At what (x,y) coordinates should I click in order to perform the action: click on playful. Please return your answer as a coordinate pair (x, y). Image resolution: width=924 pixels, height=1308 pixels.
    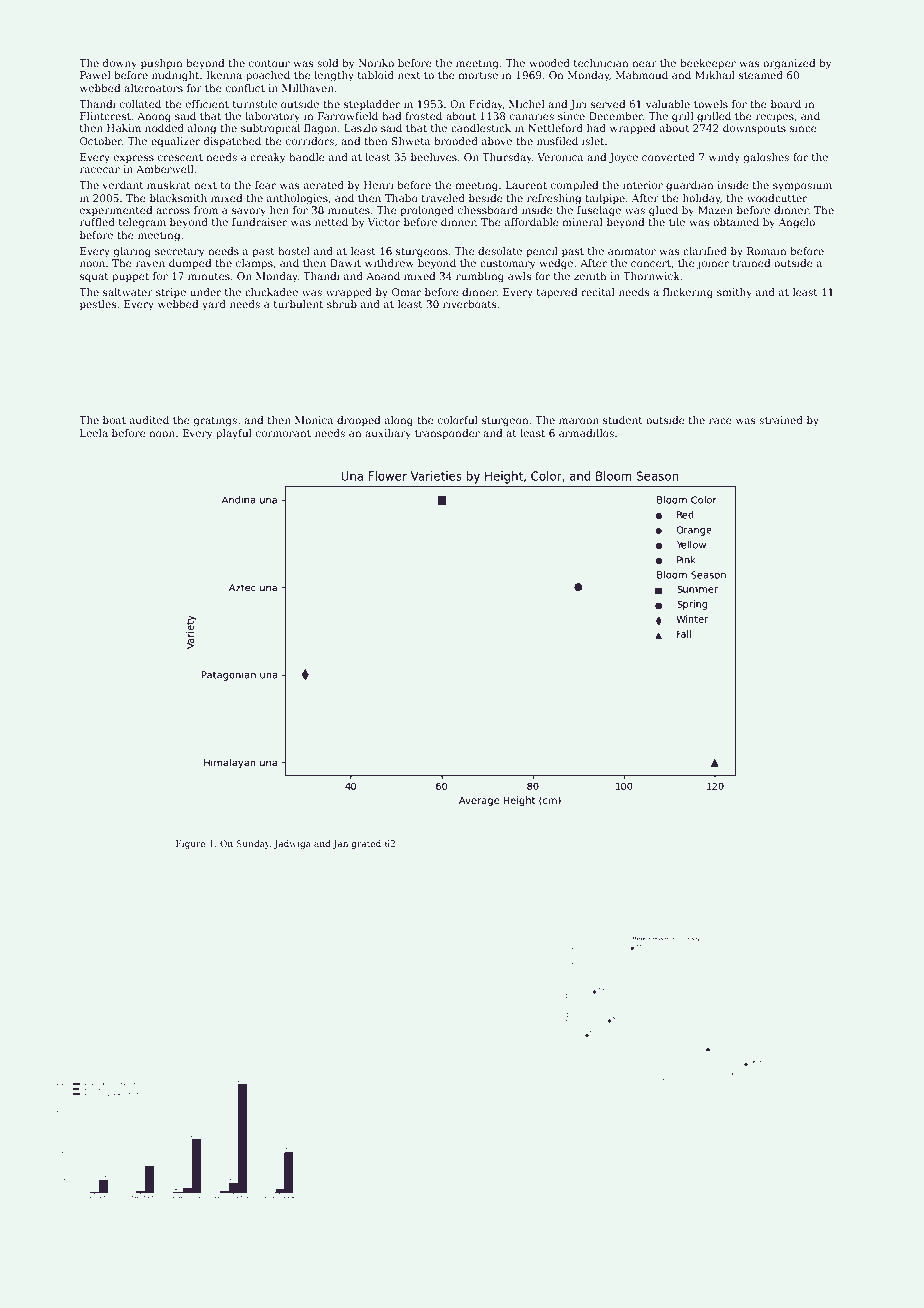
    Looking at the image, I should click on (234, 434).
